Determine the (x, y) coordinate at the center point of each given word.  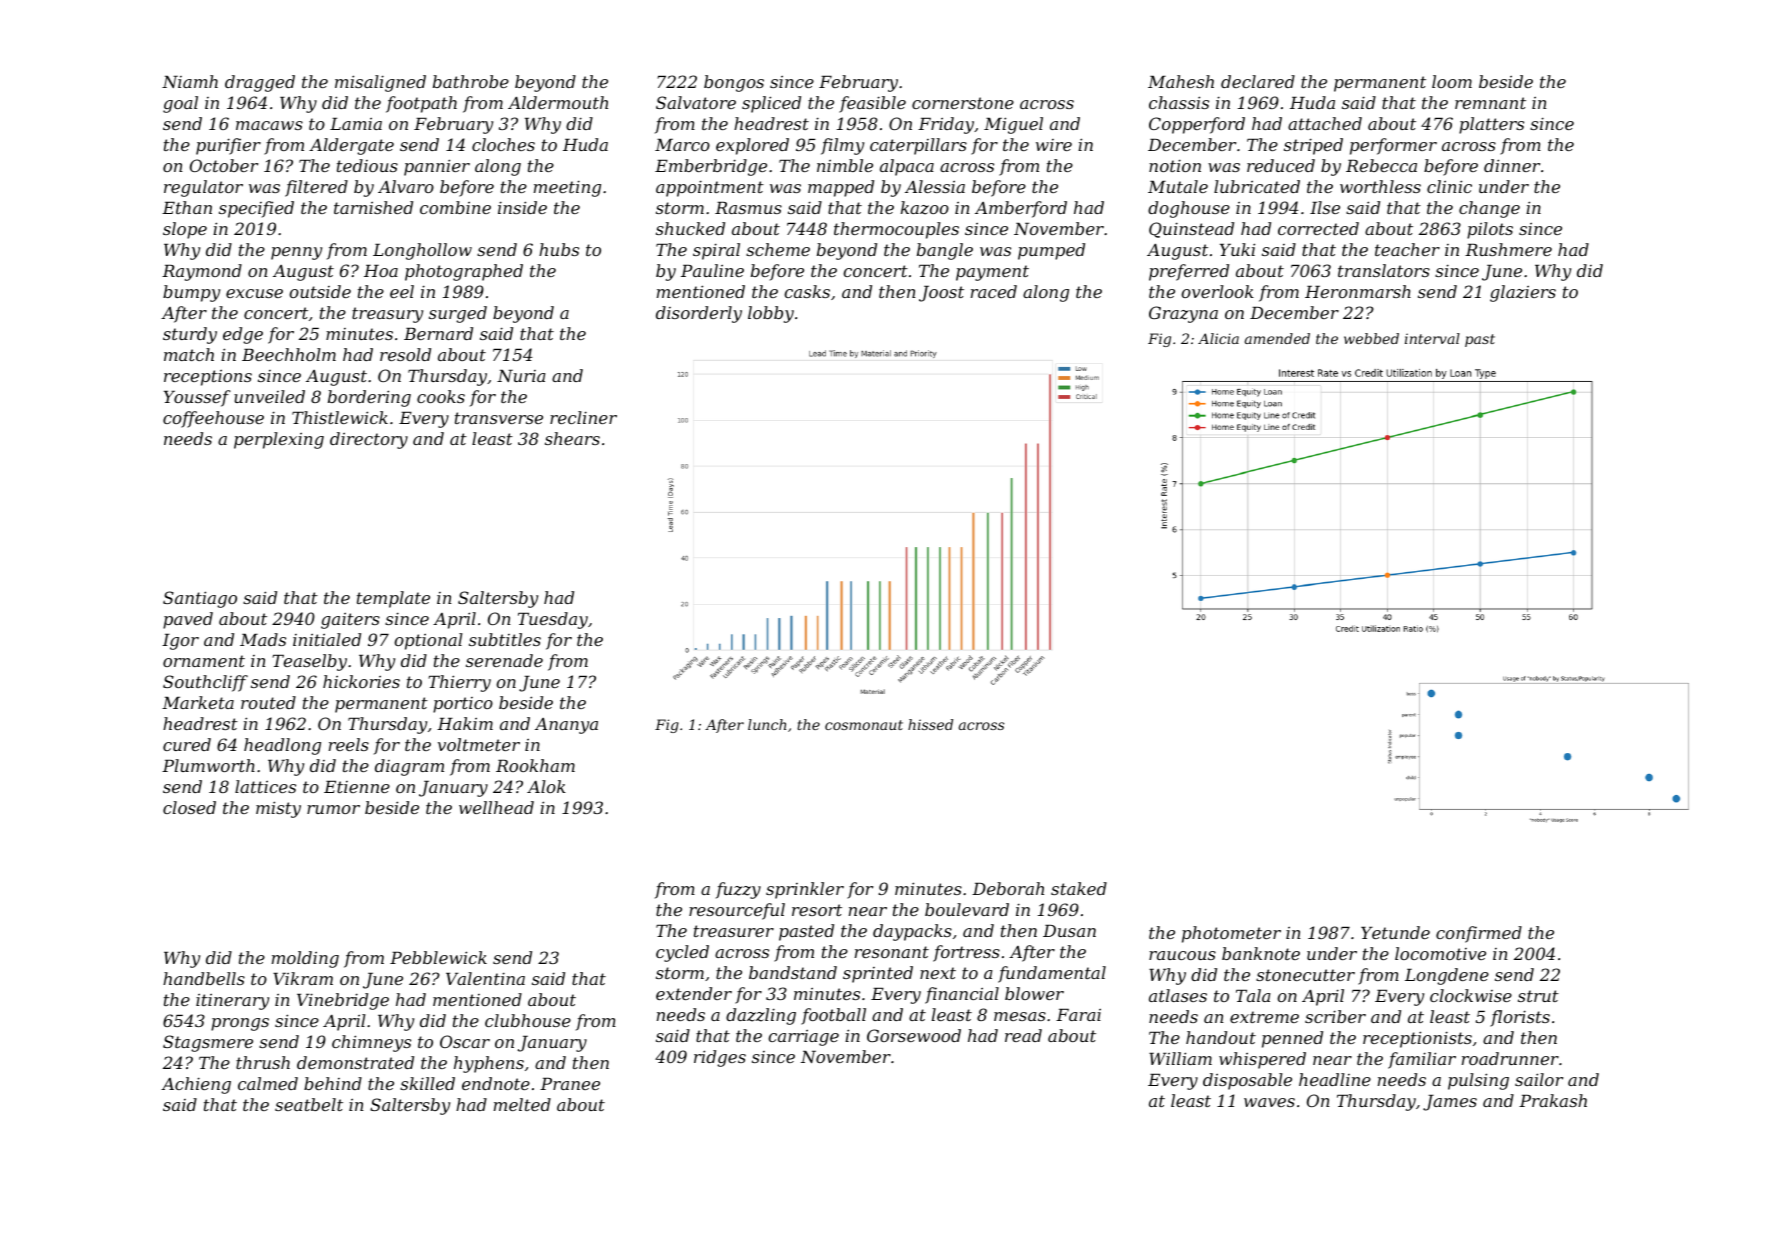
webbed (1371, 338)
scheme (778, 249)
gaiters (350, 621)
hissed (930, 724)
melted (522, 1104)
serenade (504, 660)
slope (185, 230)
